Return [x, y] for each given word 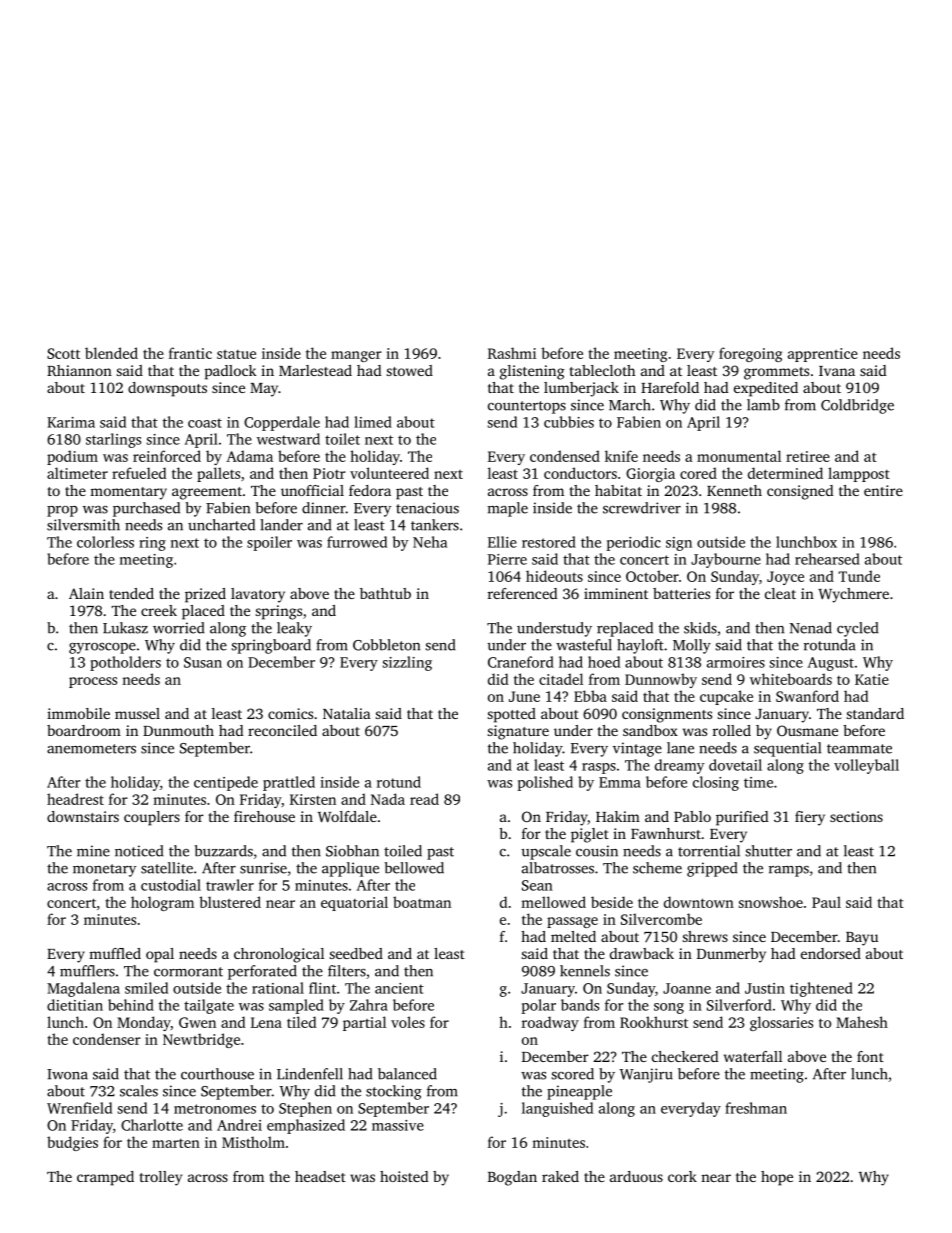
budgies [72, 1143]
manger [356, 356]
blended [111, 353]
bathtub [385, 593]
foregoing [750, 354]
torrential [709, 851]
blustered [230, 902]
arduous [636, 1176]
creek [159, 610]
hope [777, 1178]
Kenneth [734, 490]
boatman [422, 902]
